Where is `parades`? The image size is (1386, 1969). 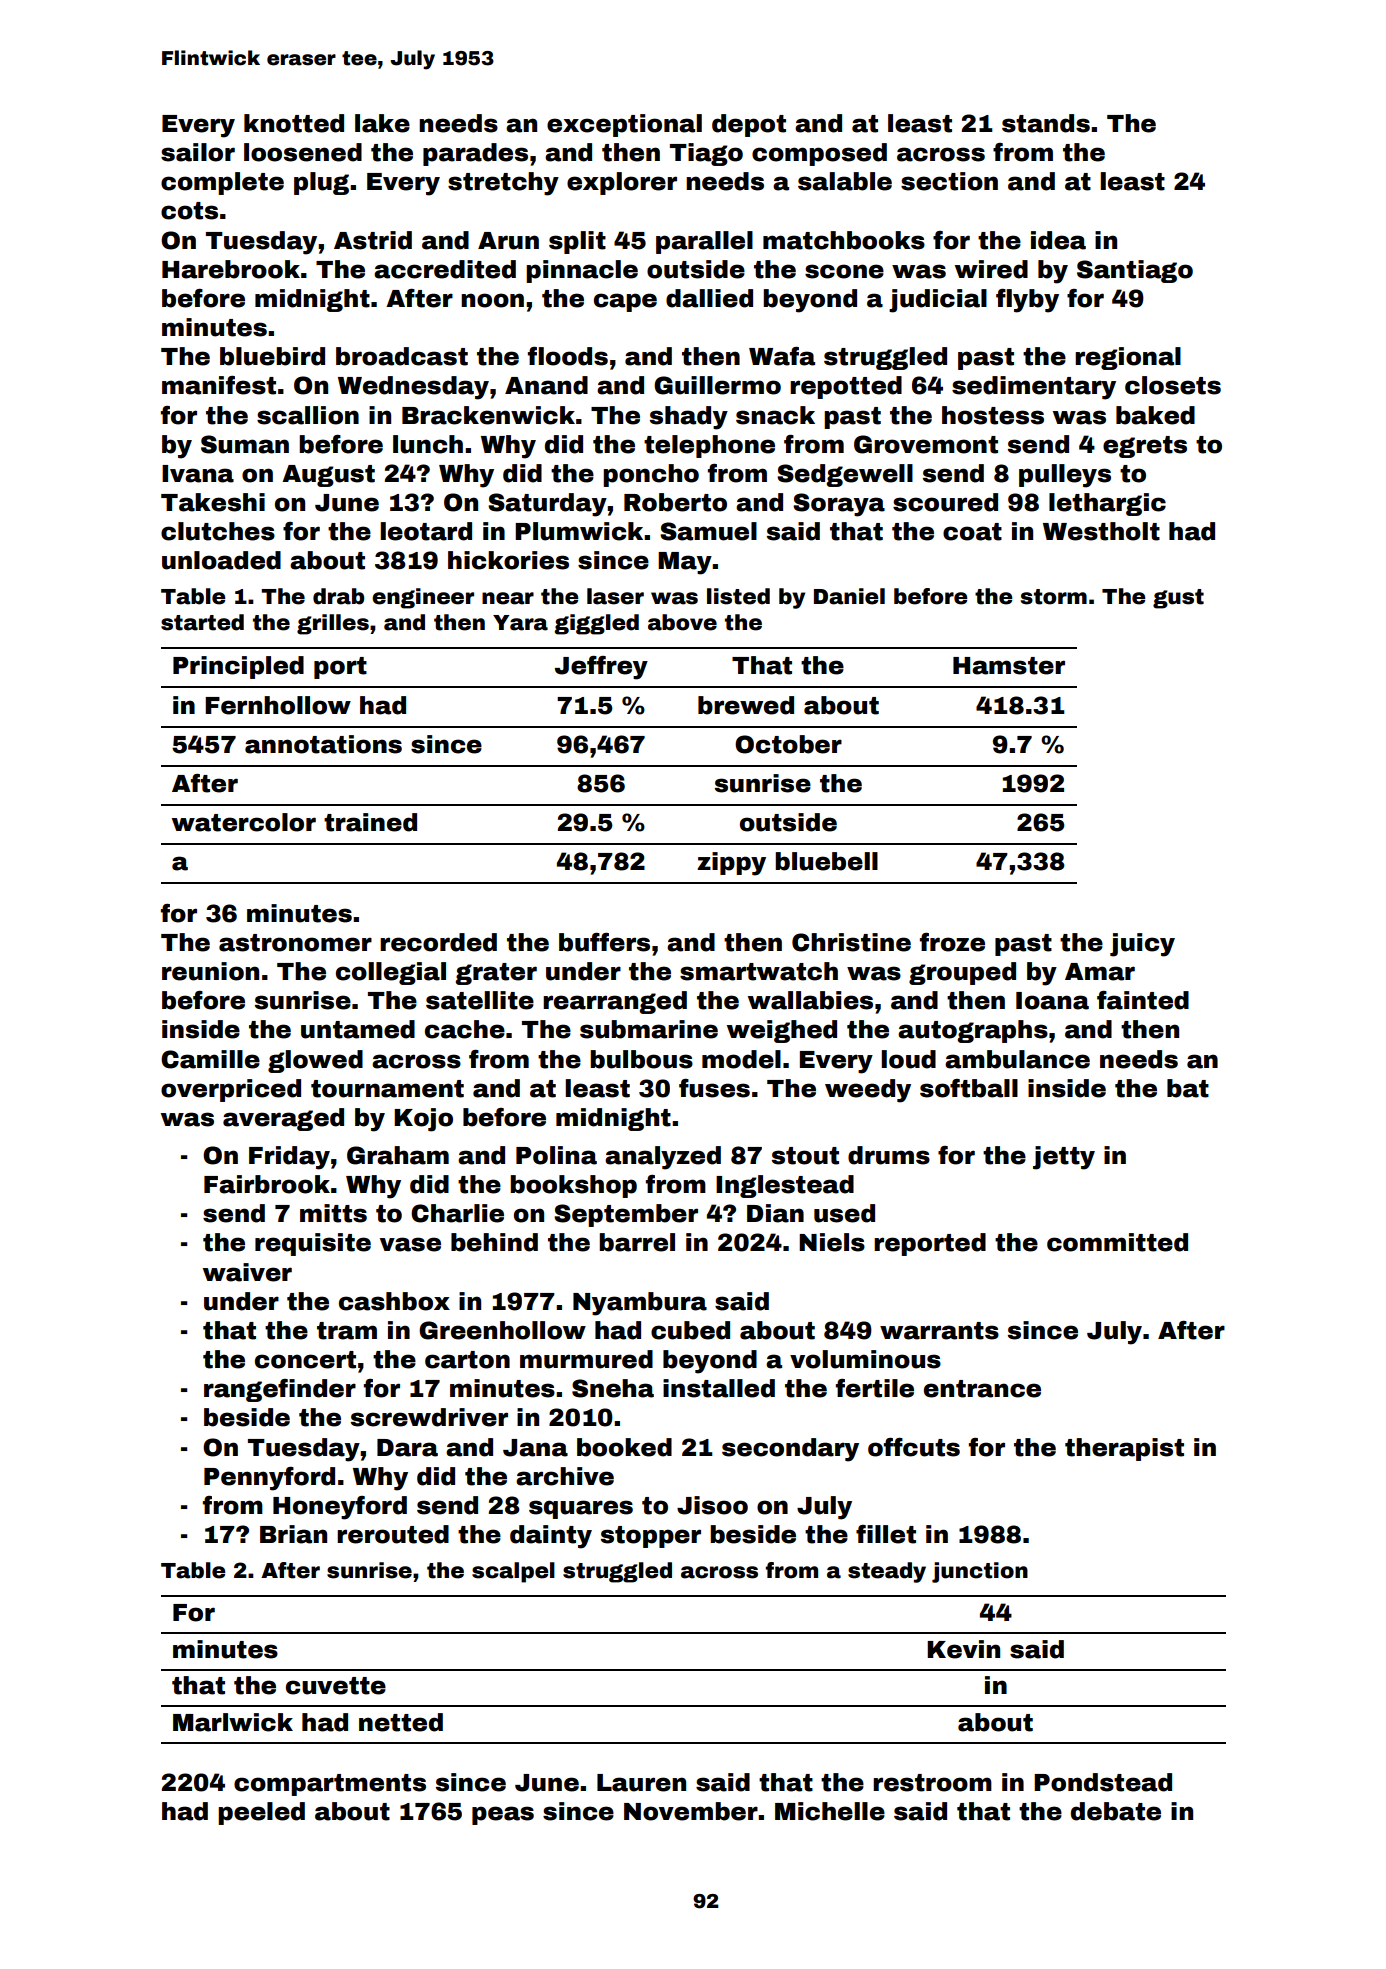 parades is located at coordinates (475, 154).
